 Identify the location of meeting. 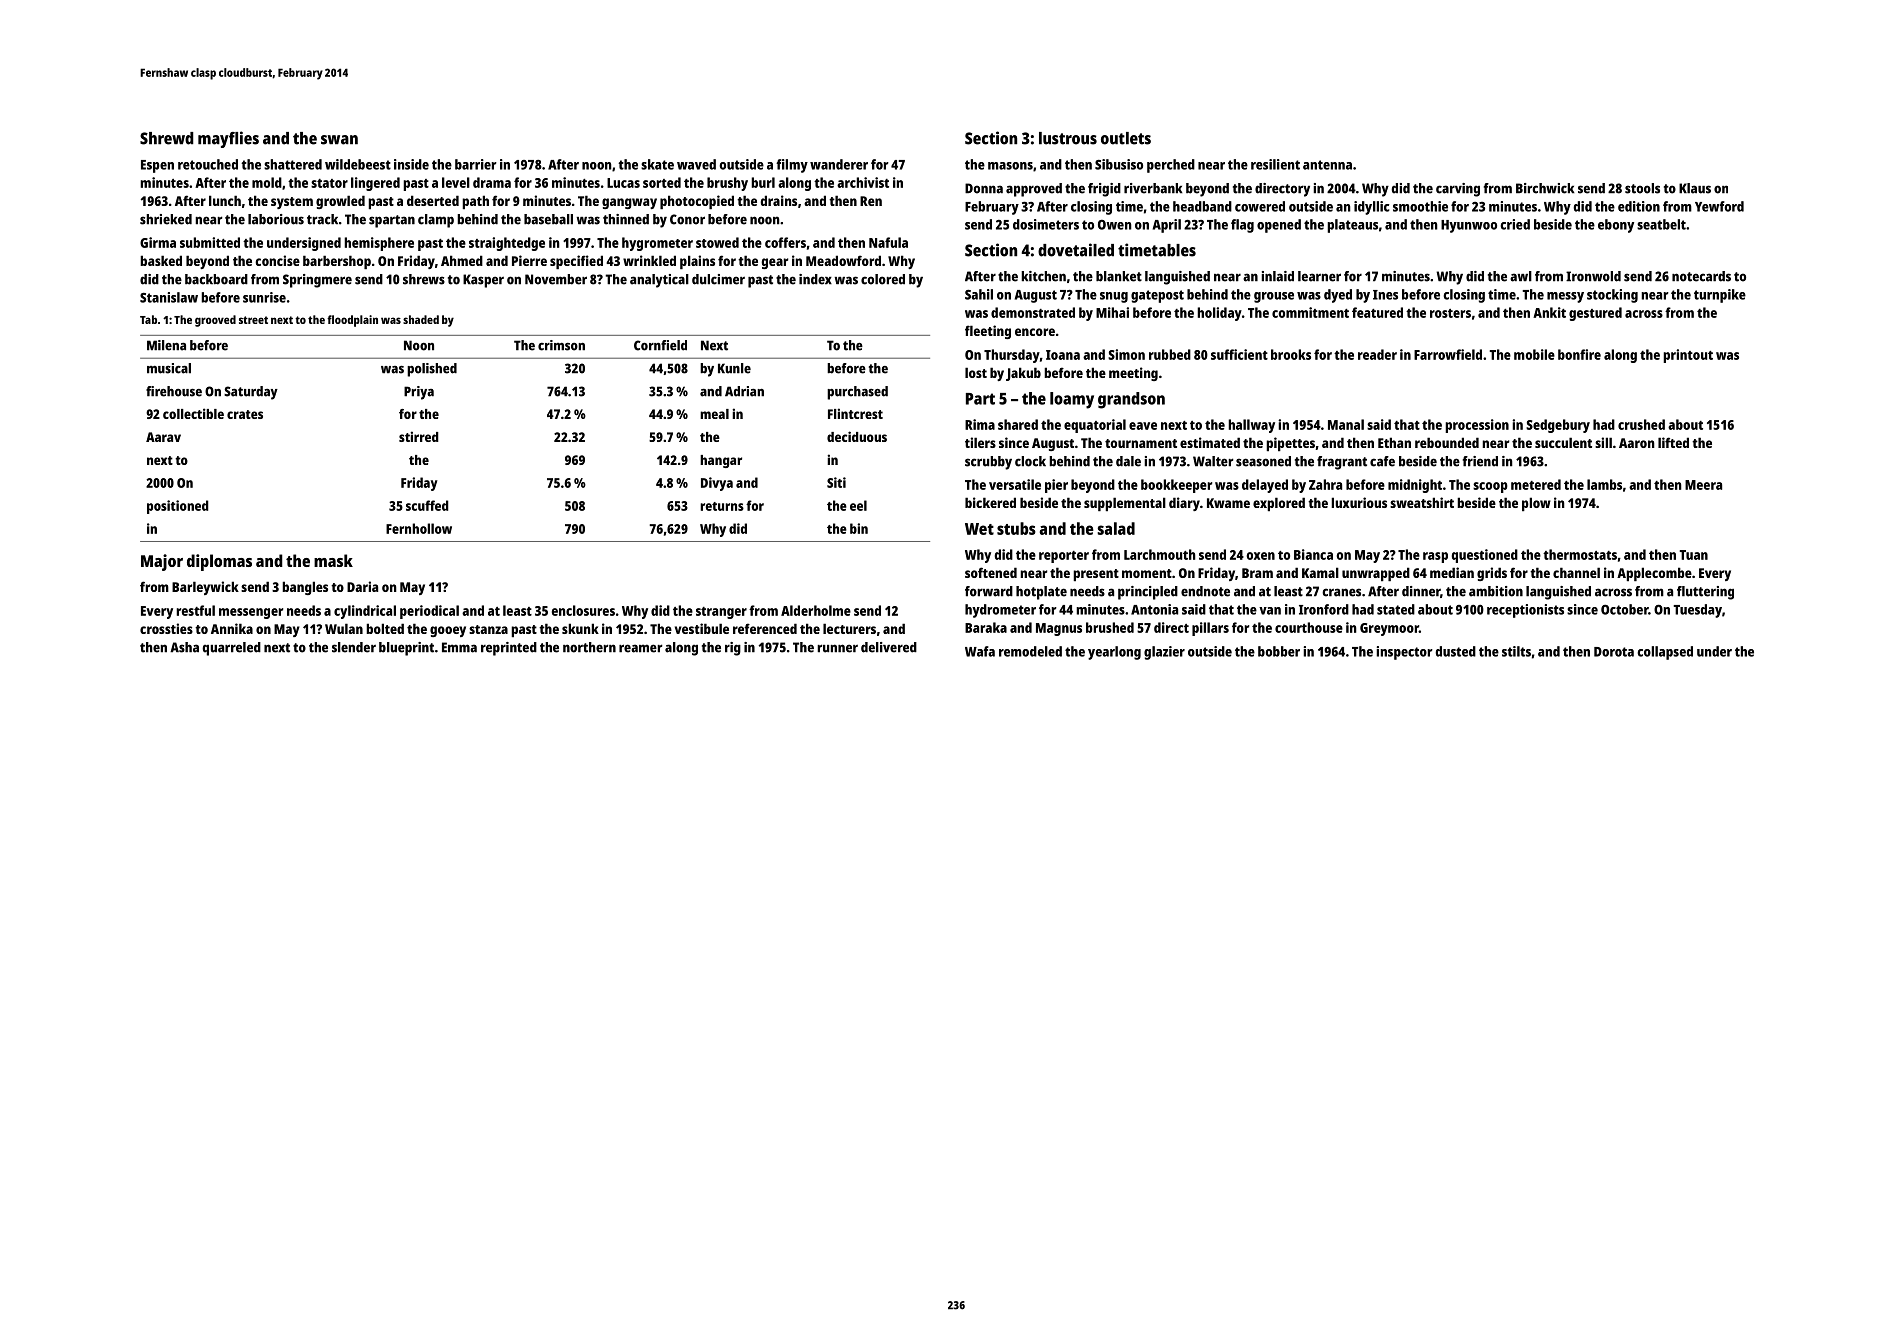
(1133, 374).
